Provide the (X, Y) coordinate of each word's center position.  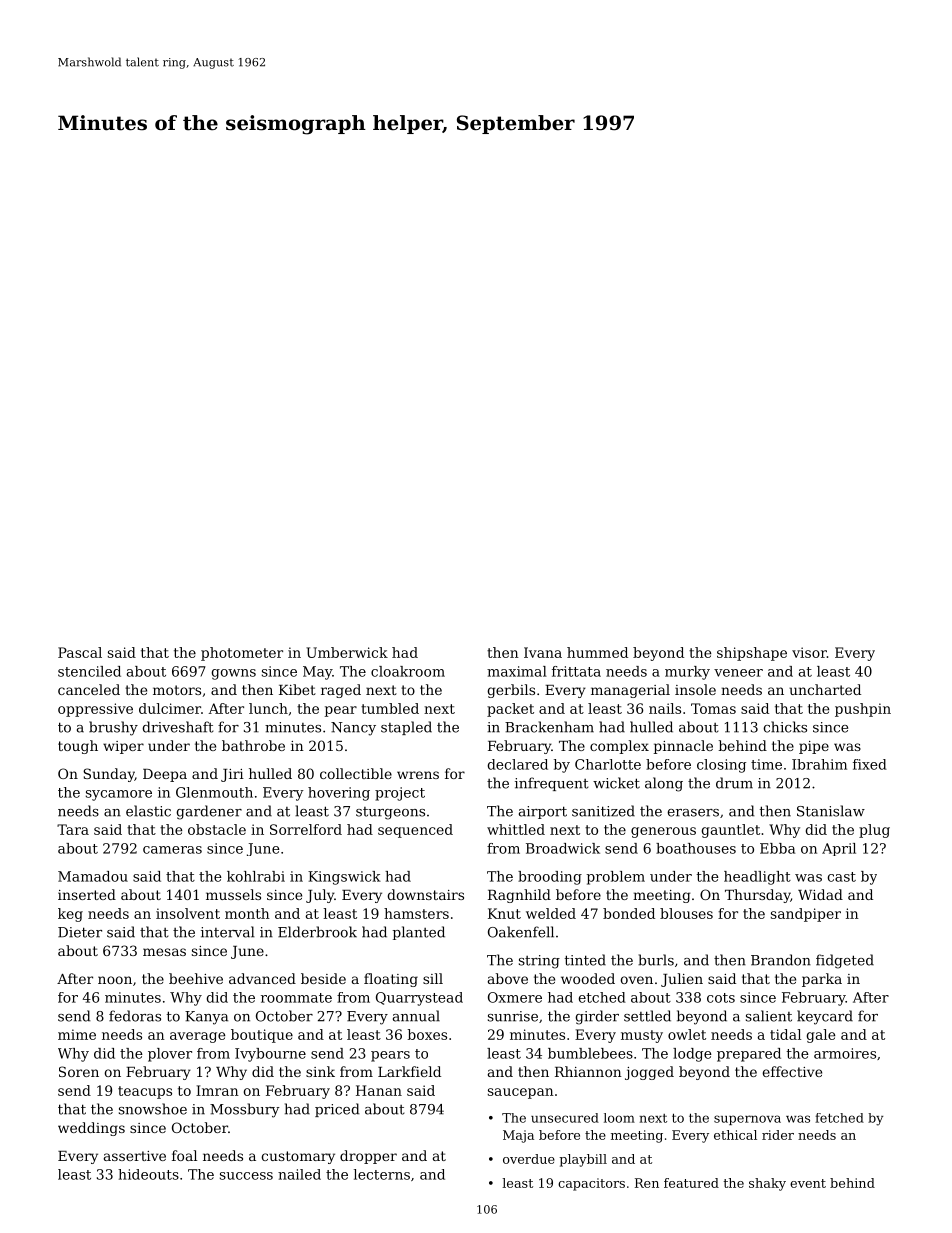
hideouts (148, 1174)
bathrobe (253, 745)
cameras (172, 850)
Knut (504, 913)
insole (695, 689)
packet (510, 710)
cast (842, 877)
